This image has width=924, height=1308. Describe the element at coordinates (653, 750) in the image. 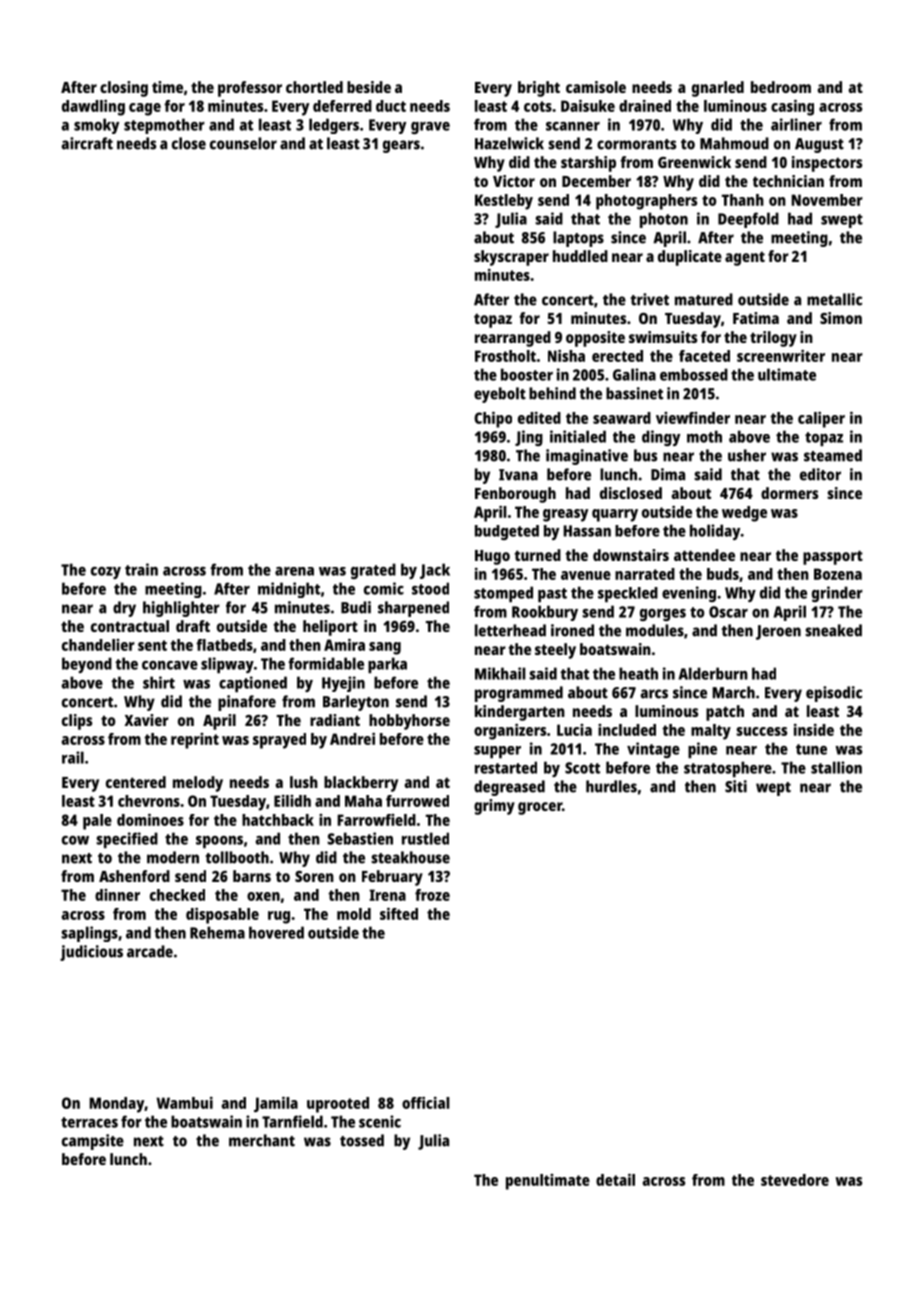

I see `vintage` at that location.
